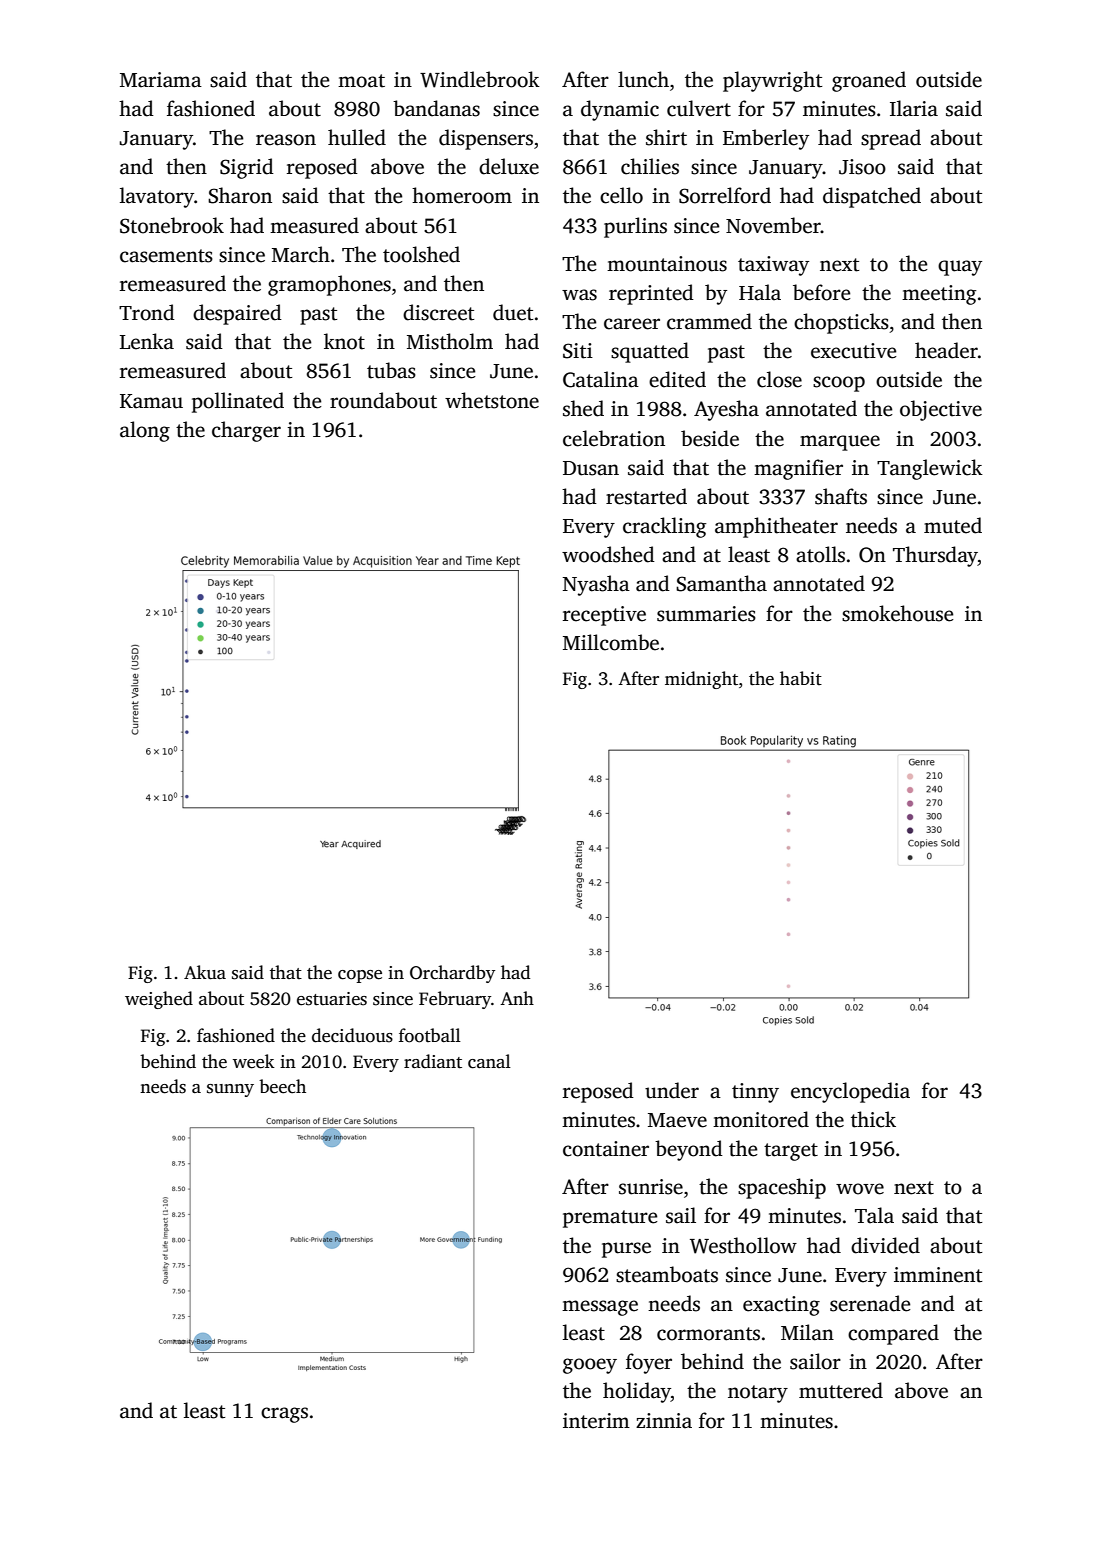  I want to click on midnight, so click(701, 680).
